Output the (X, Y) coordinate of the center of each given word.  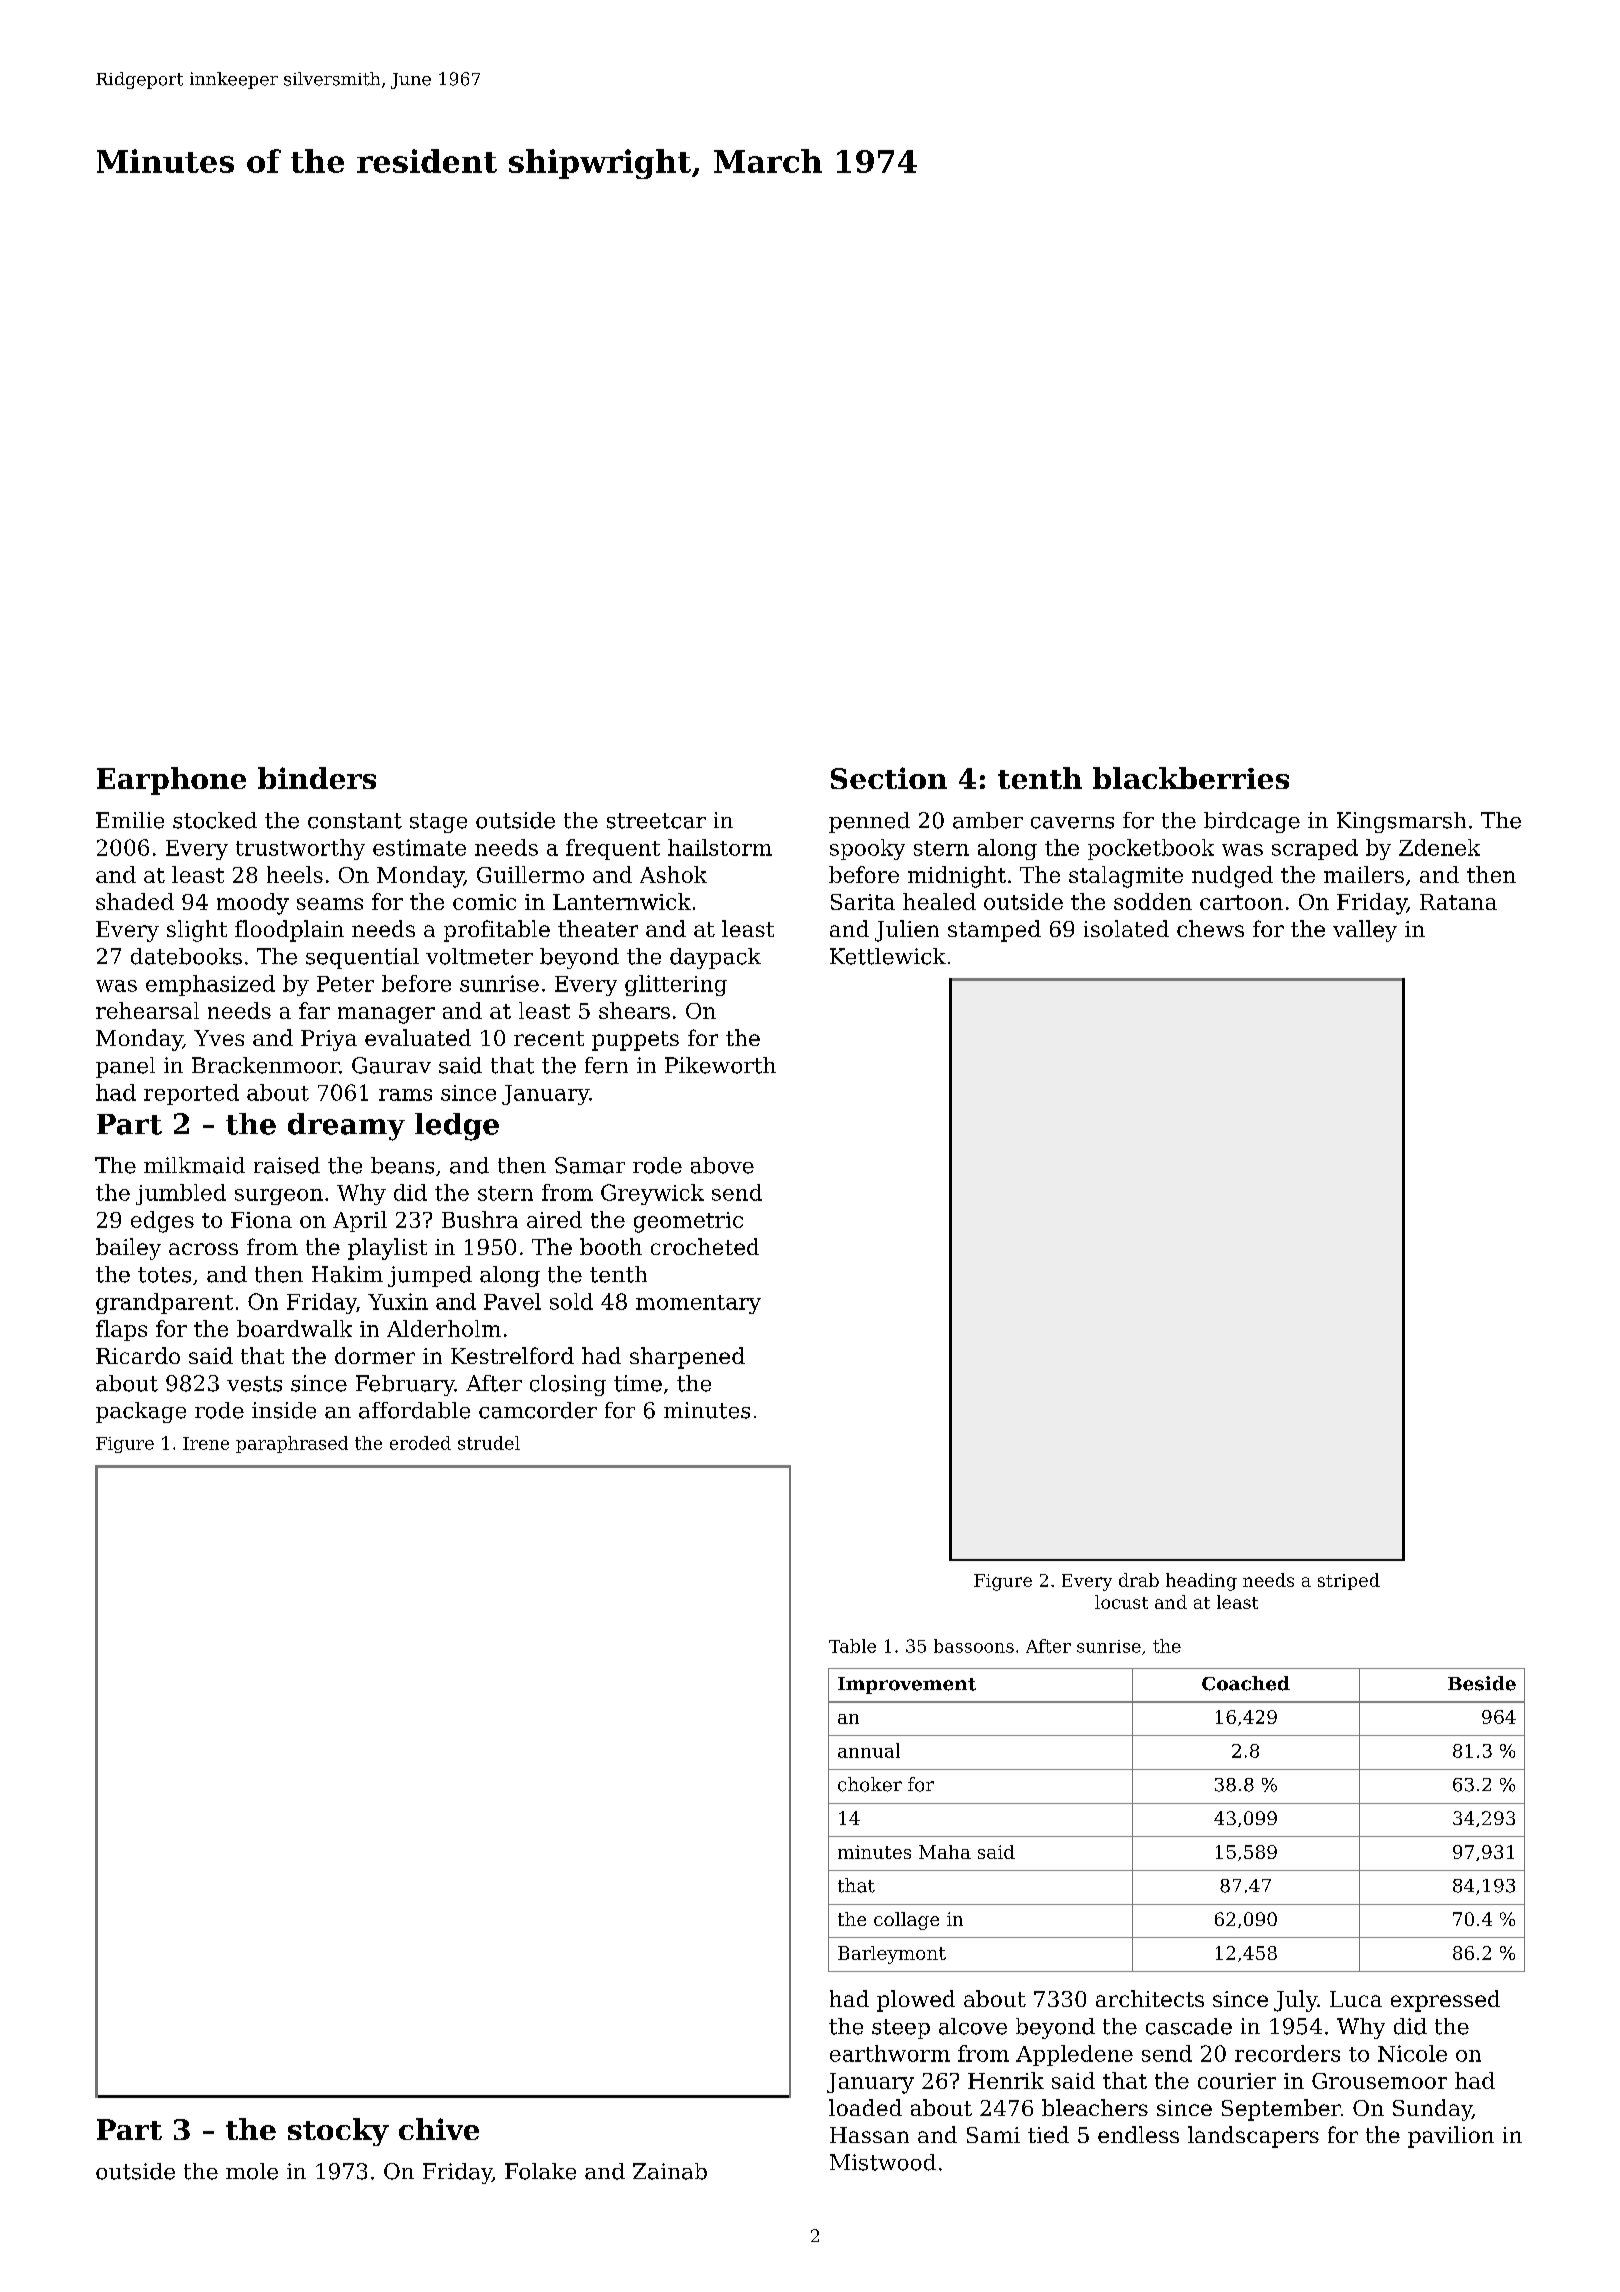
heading (1201, 1582)
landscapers (1253, 2137)
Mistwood (883, 2162)
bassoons (974, 1646)
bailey (128, 1249)
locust (1121, 1602)
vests (254, 1384)
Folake (540, 2171)
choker (870, 1784)
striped (1349, 1581)
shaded (135, 901)
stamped (994, 931)
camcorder (538, 1410)
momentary (698, 1304)
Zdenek (1439, 847)
